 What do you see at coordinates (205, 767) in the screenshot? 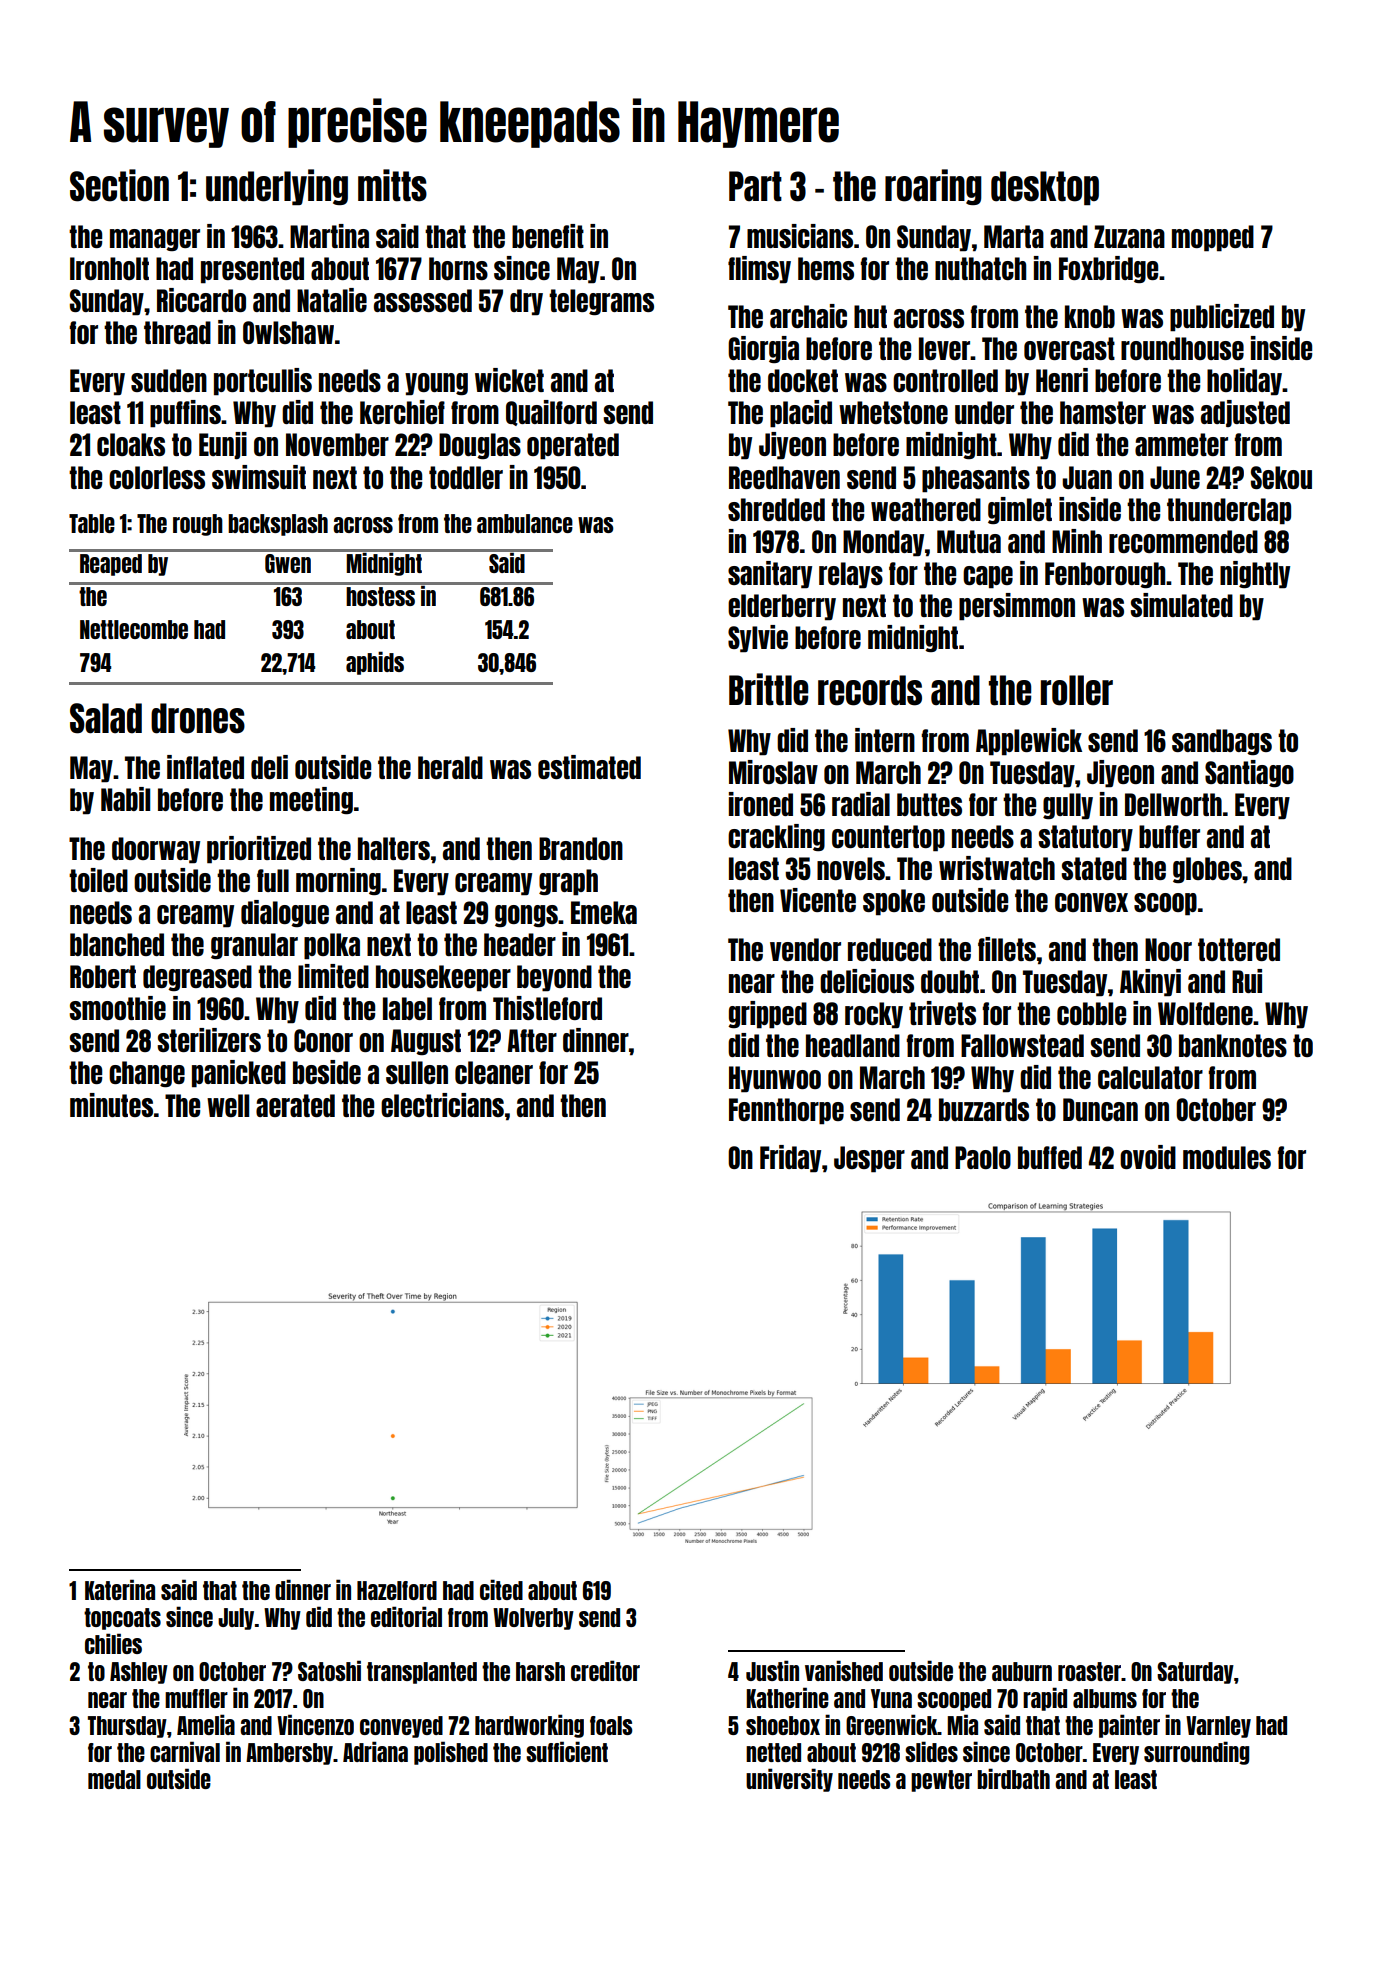
I see `inflated` at bounding box center [205, 767].
